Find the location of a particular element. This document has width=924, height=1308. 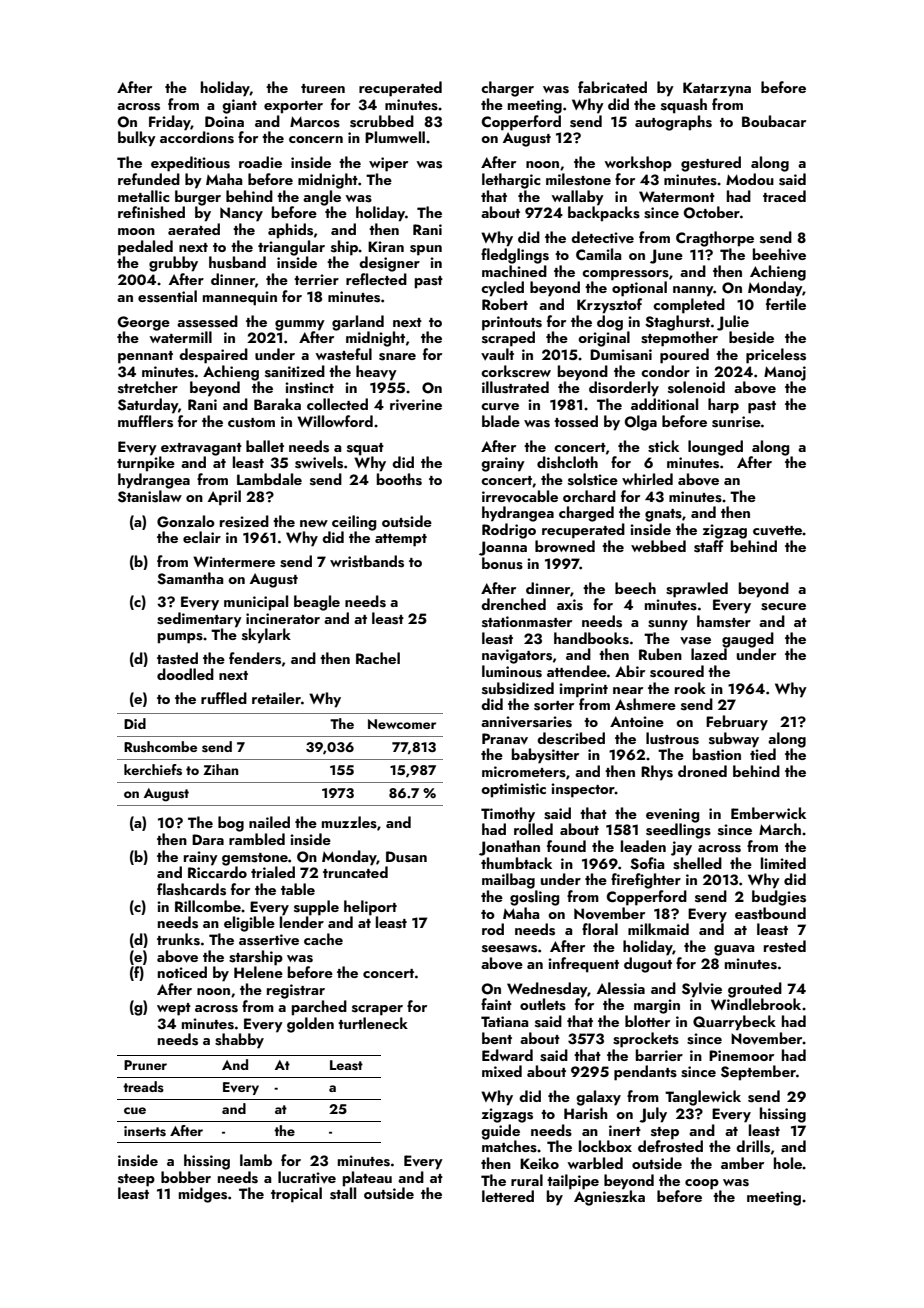

stick is located at coordinates (663, 446).
